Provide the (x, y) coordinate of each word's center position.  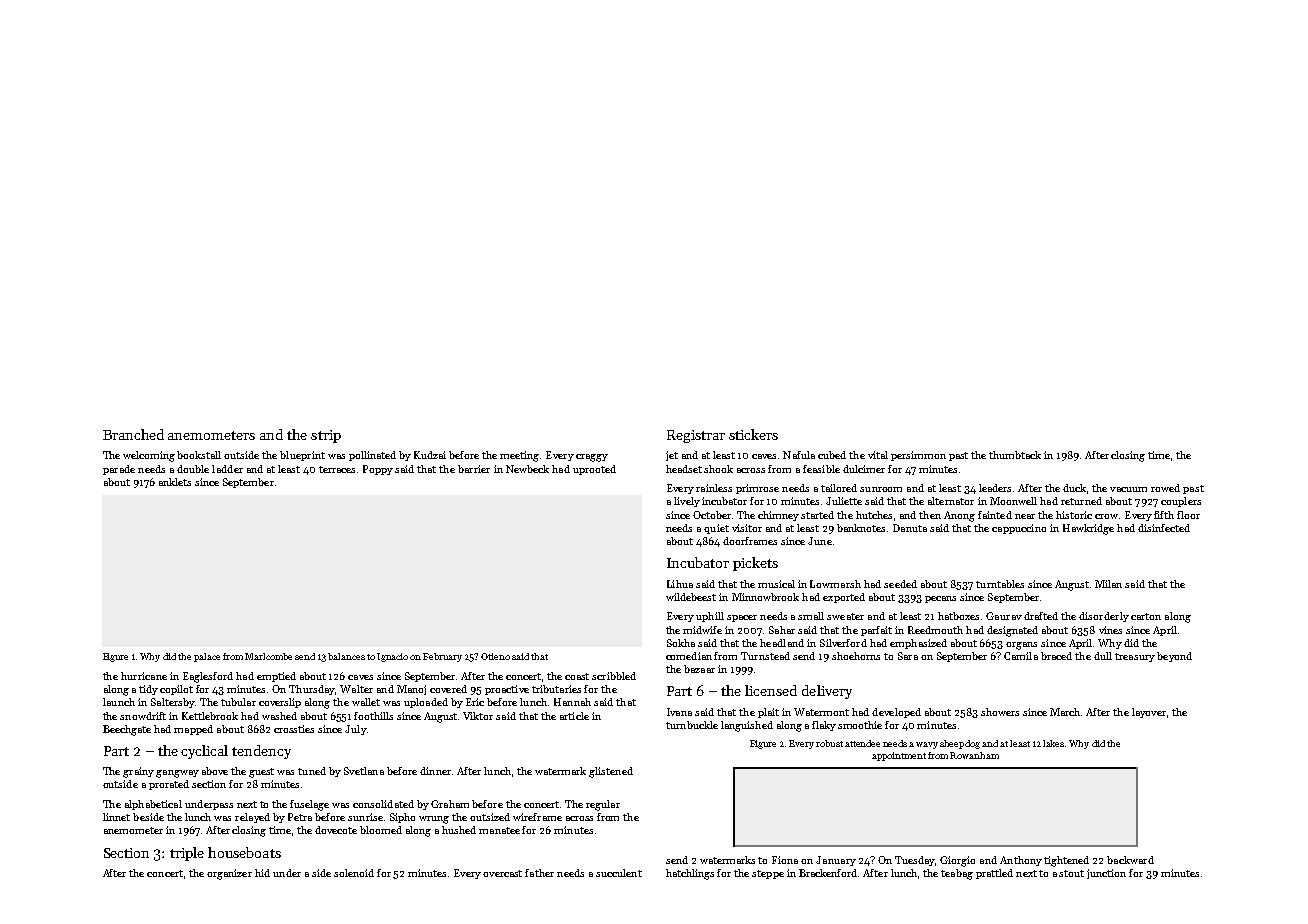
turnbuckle (692, 725)
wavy (927, 745)
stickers (753, 434)
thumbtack (1015, 455)
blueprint (302, 456)
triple (187, 854)
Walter (356, 689)
